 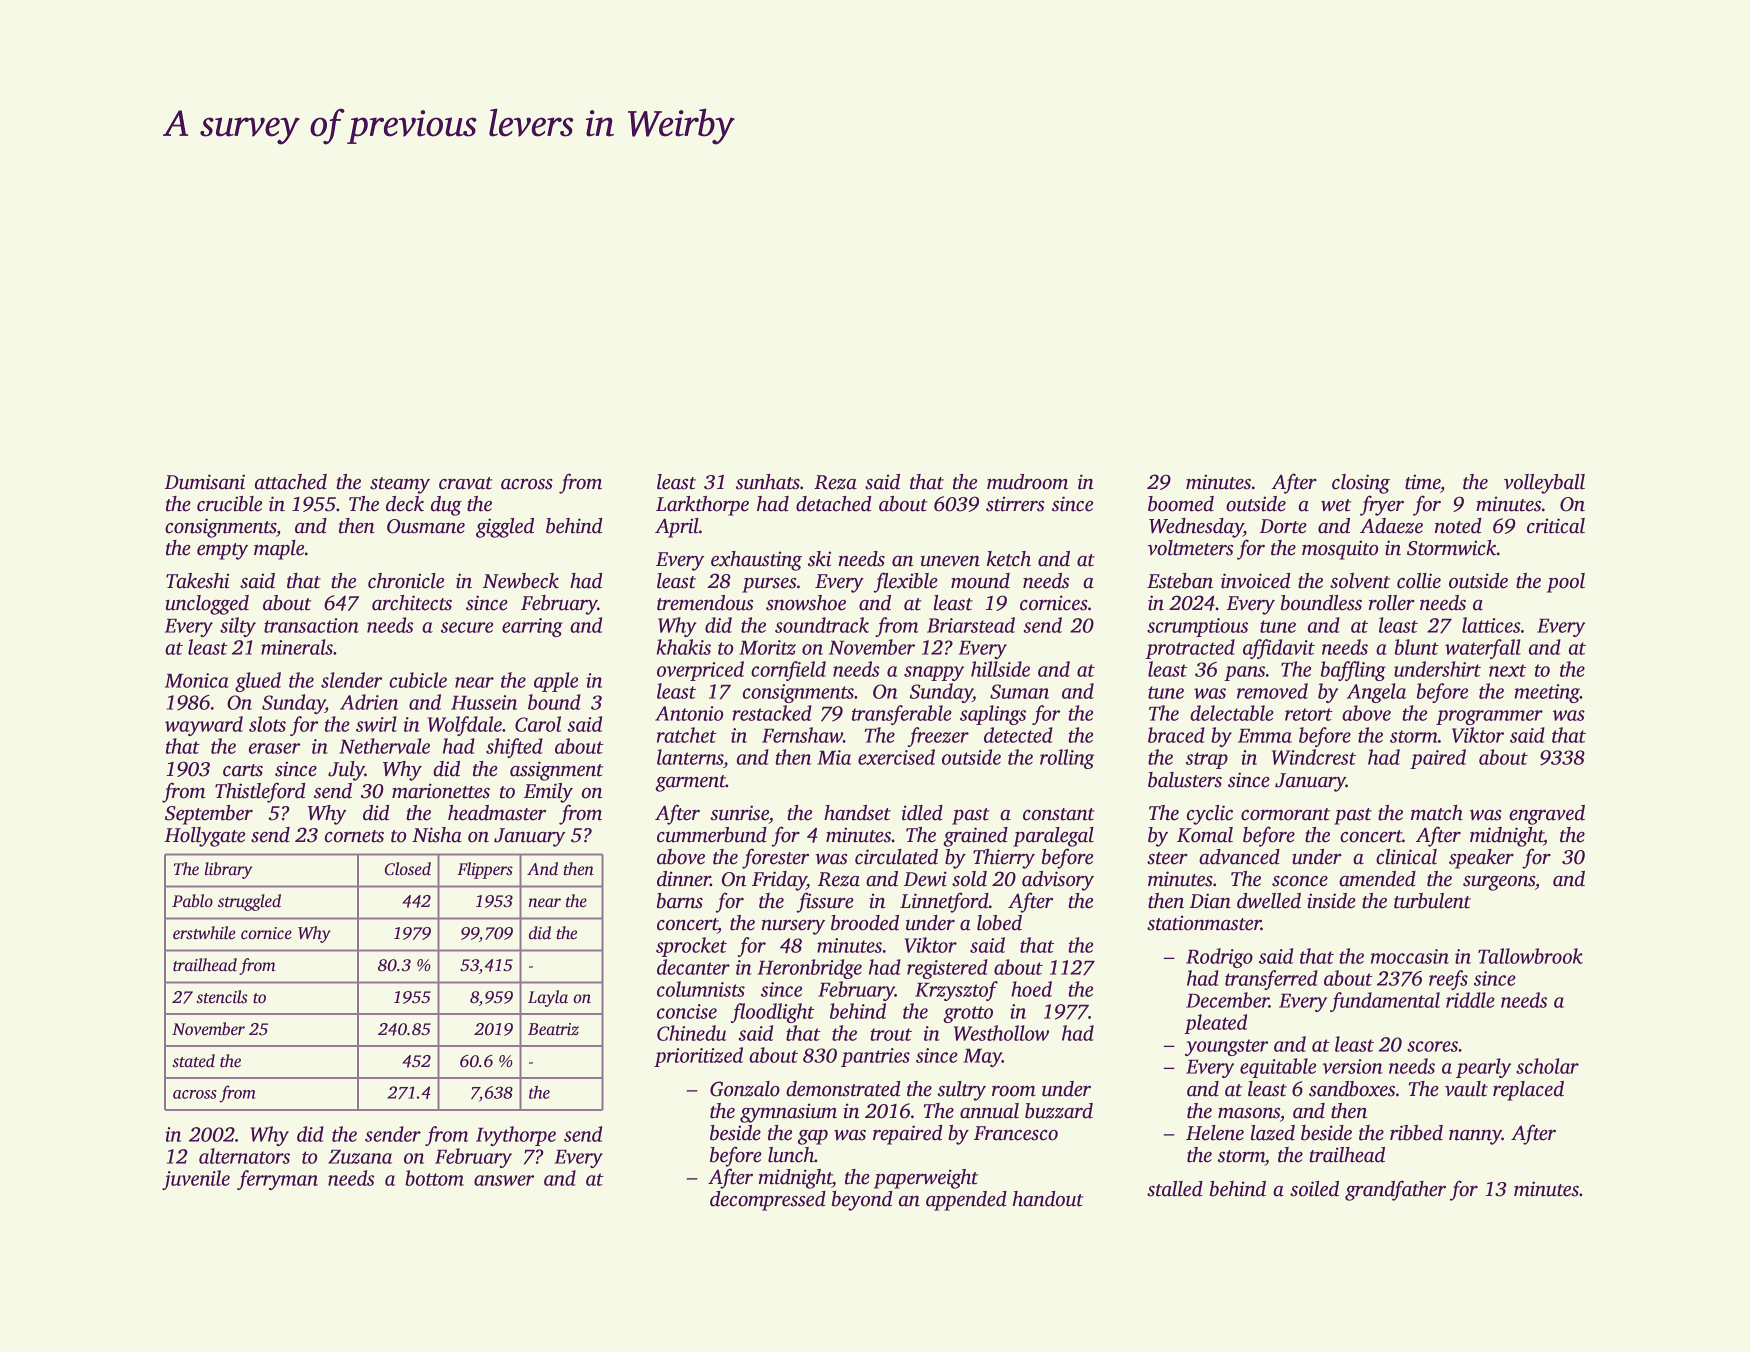 What do you see at coordinates (1422, 482) in the screenshot?
I see `time` at bounding box center [1422, 482].
